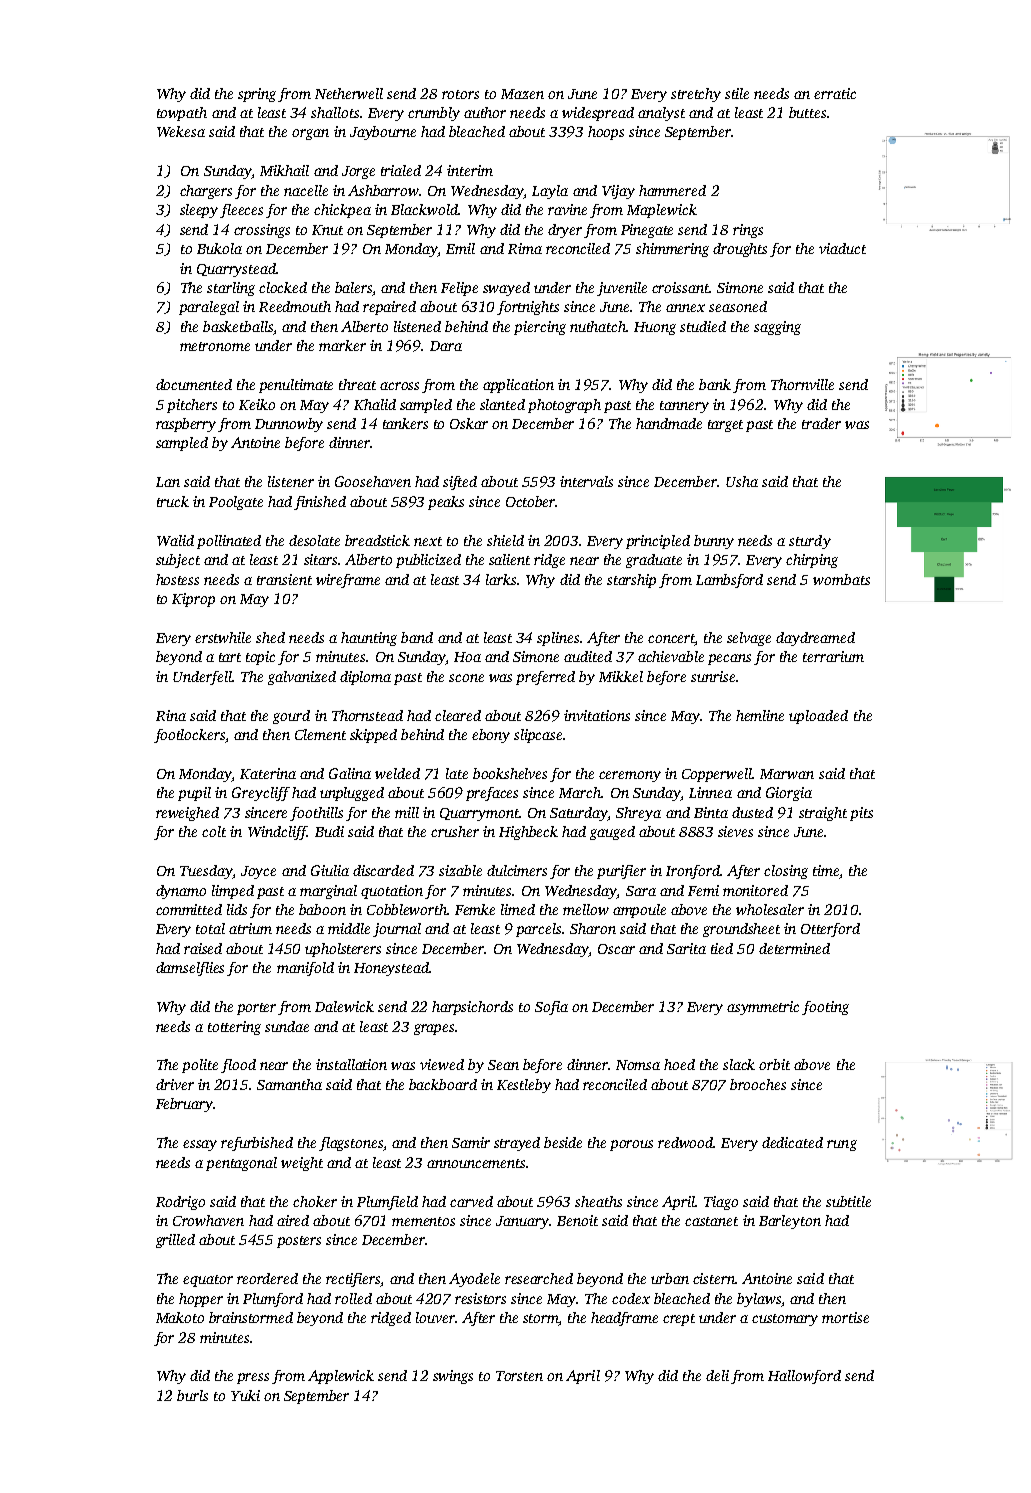 The width and height of the screenshot is (1031, 1493). I want to click on Hallowford, so click(804, 1377).
